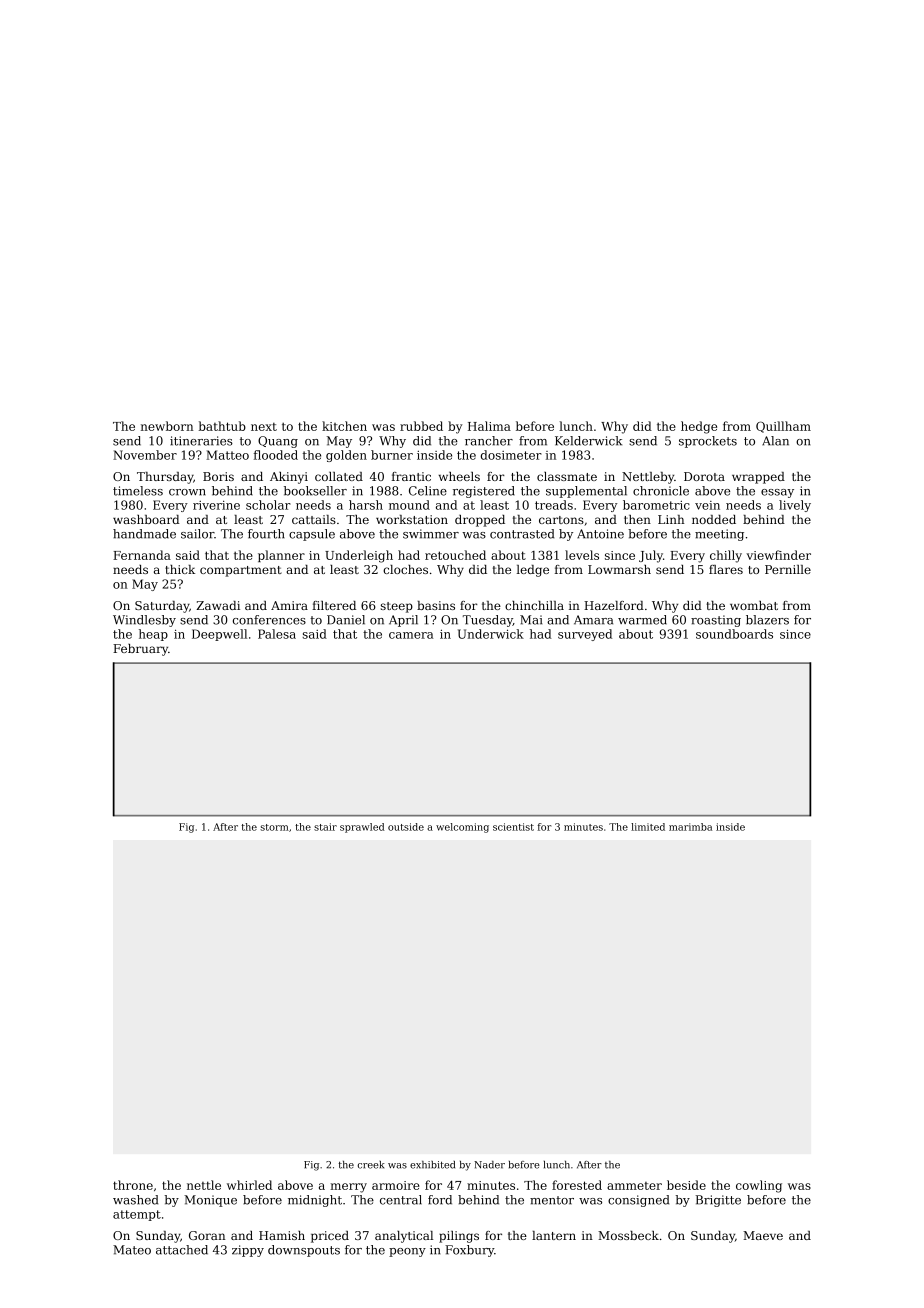  Describe the element at coordinates (690, 827) in the image. I see `marimba` at that location.
